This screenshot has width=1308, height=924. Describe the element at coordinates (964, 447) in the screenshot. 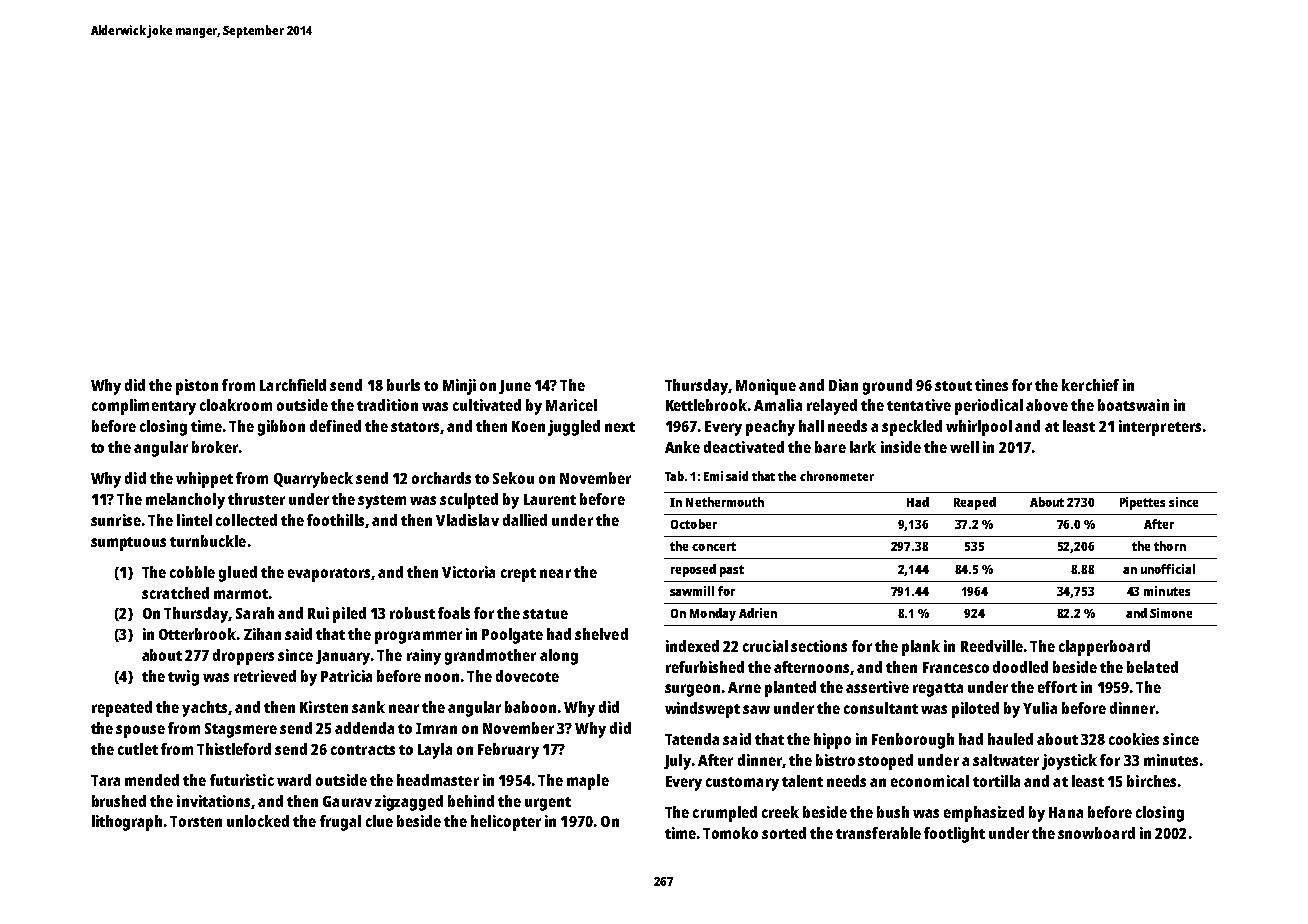

I see `well` at that location.
